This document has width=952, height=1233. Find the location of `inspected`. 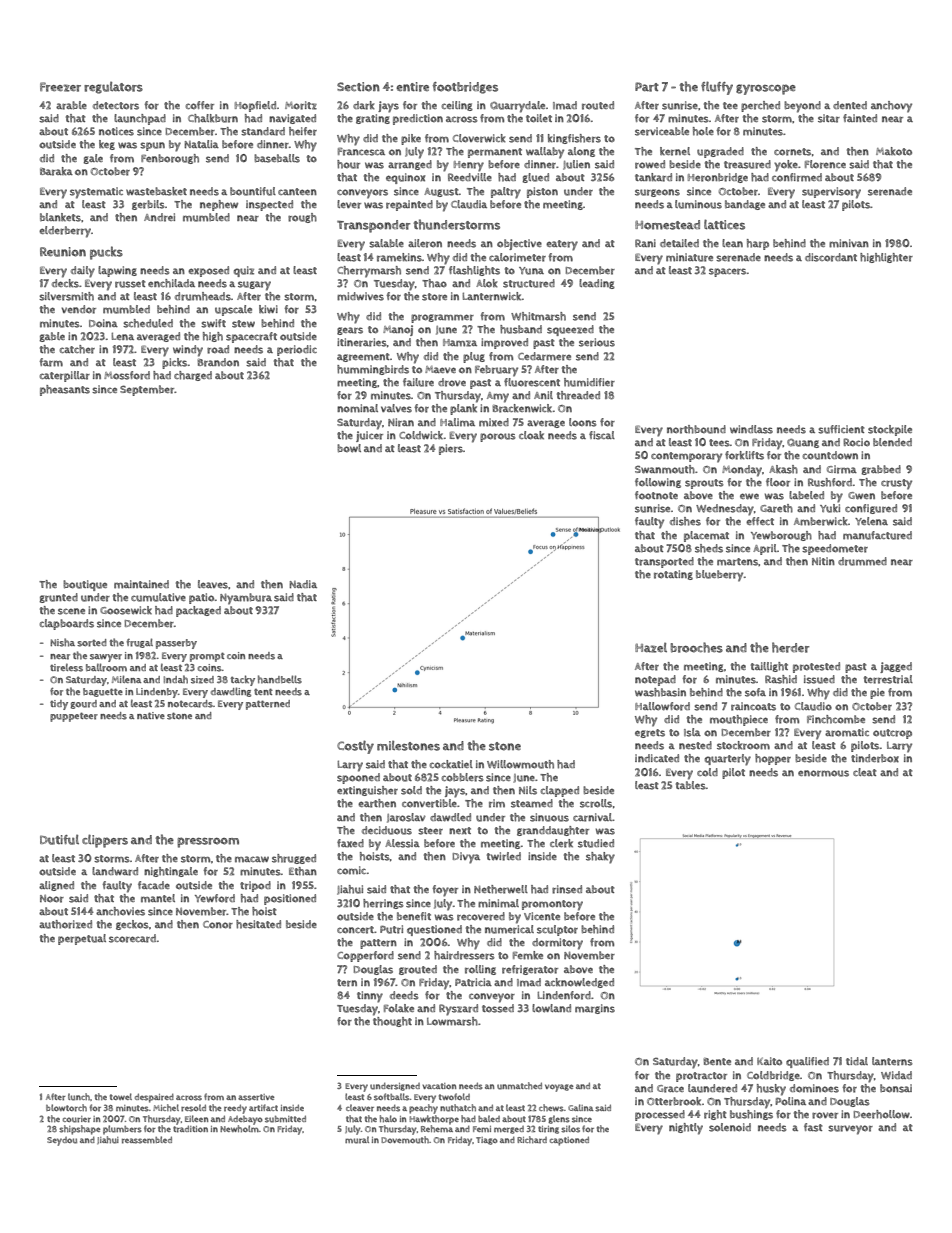

inspected is located at coordinates (269, 205).
